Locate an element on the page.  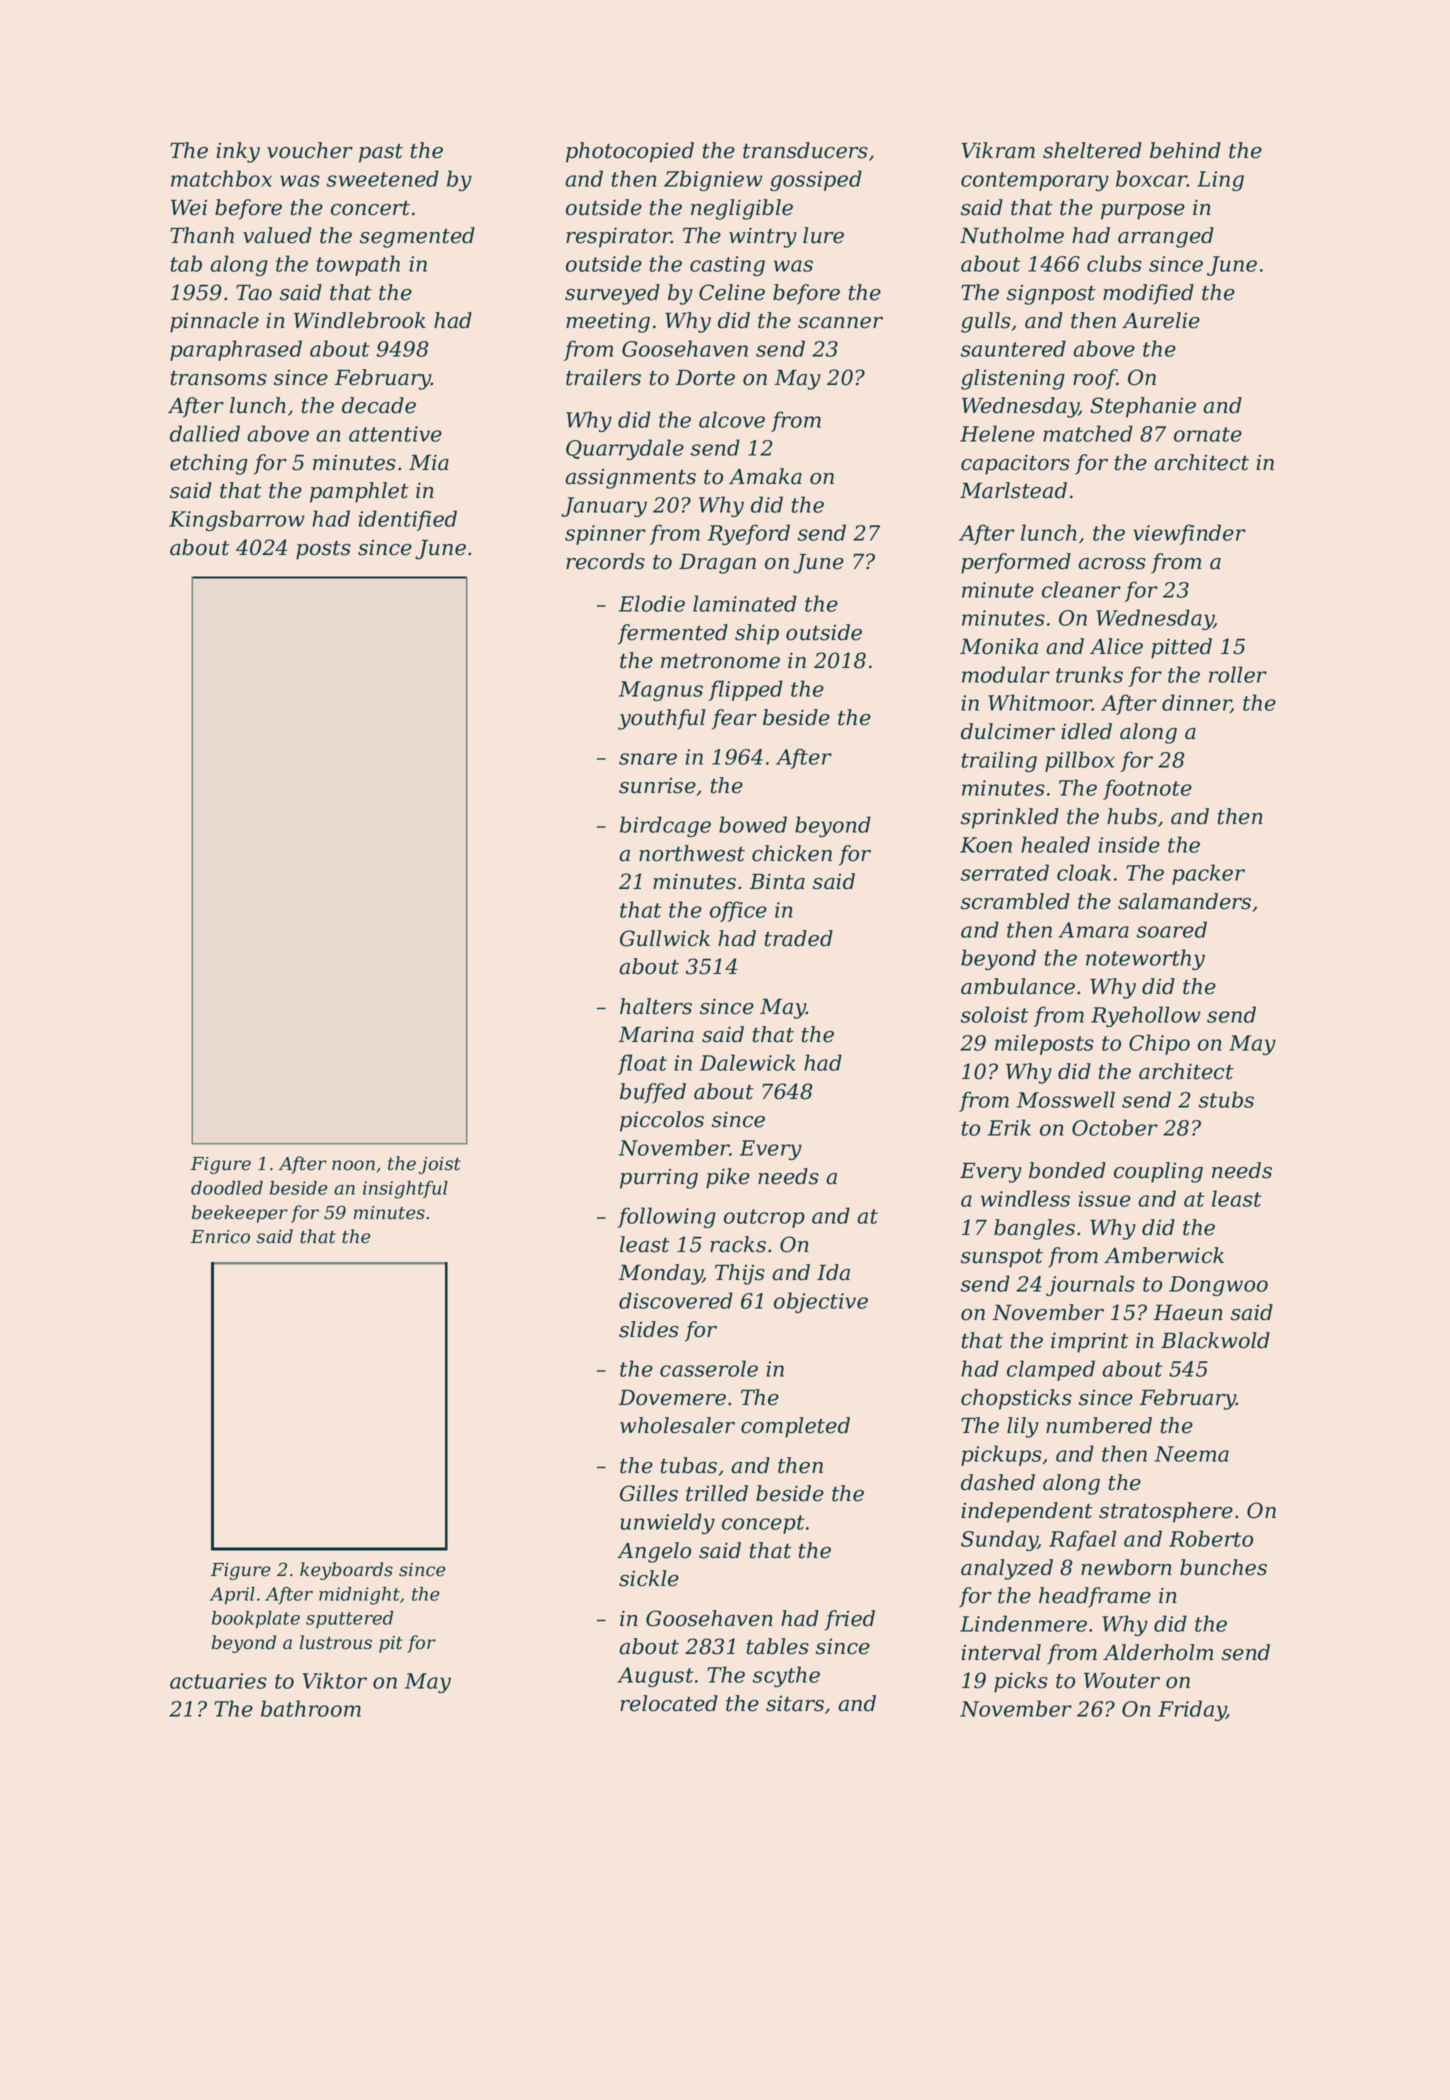
transducers is located at coordinates (805, 150).
